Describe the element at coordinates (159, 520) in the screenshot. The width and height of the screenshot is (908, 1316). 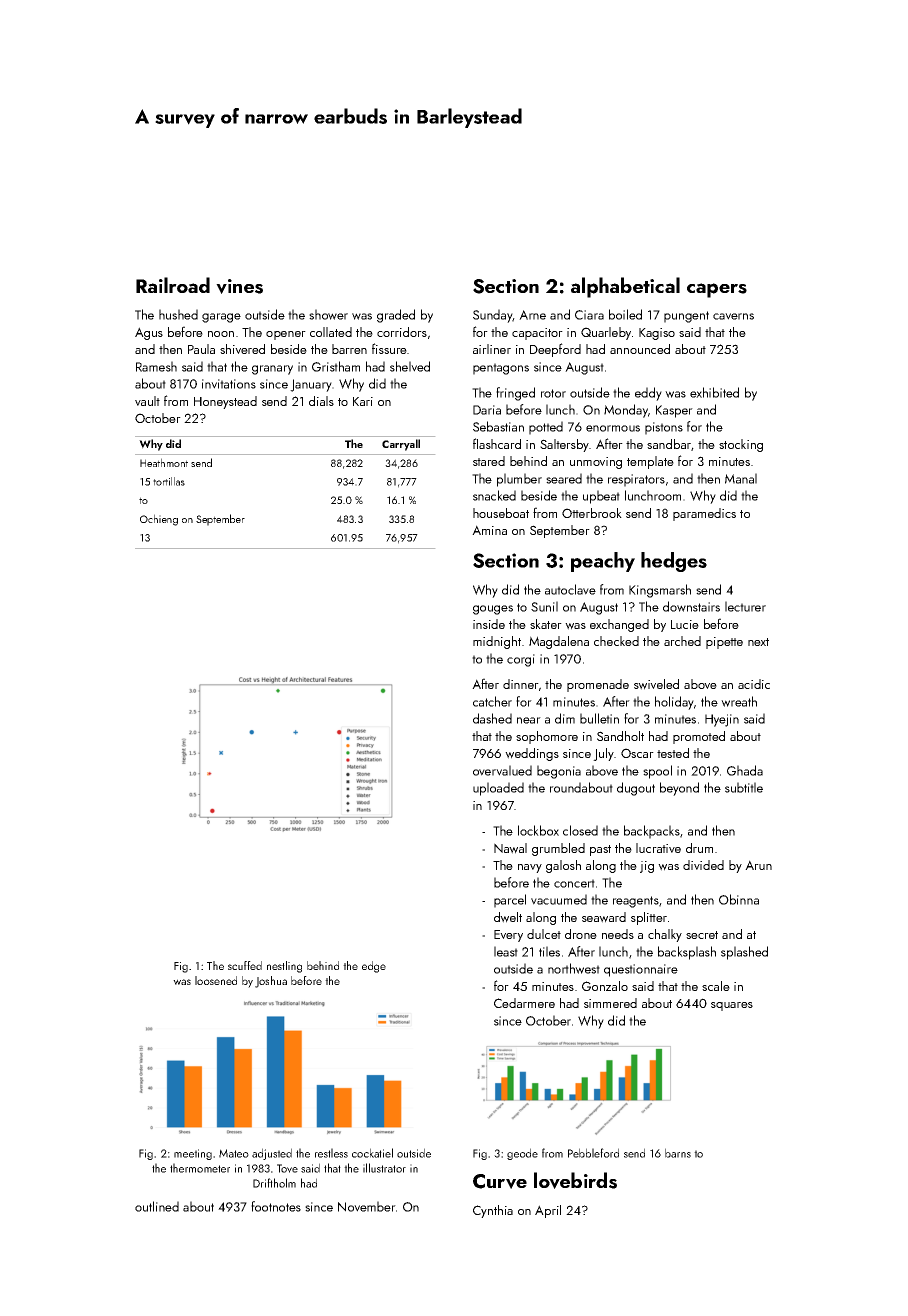
I see `Ochieng` at that location.
